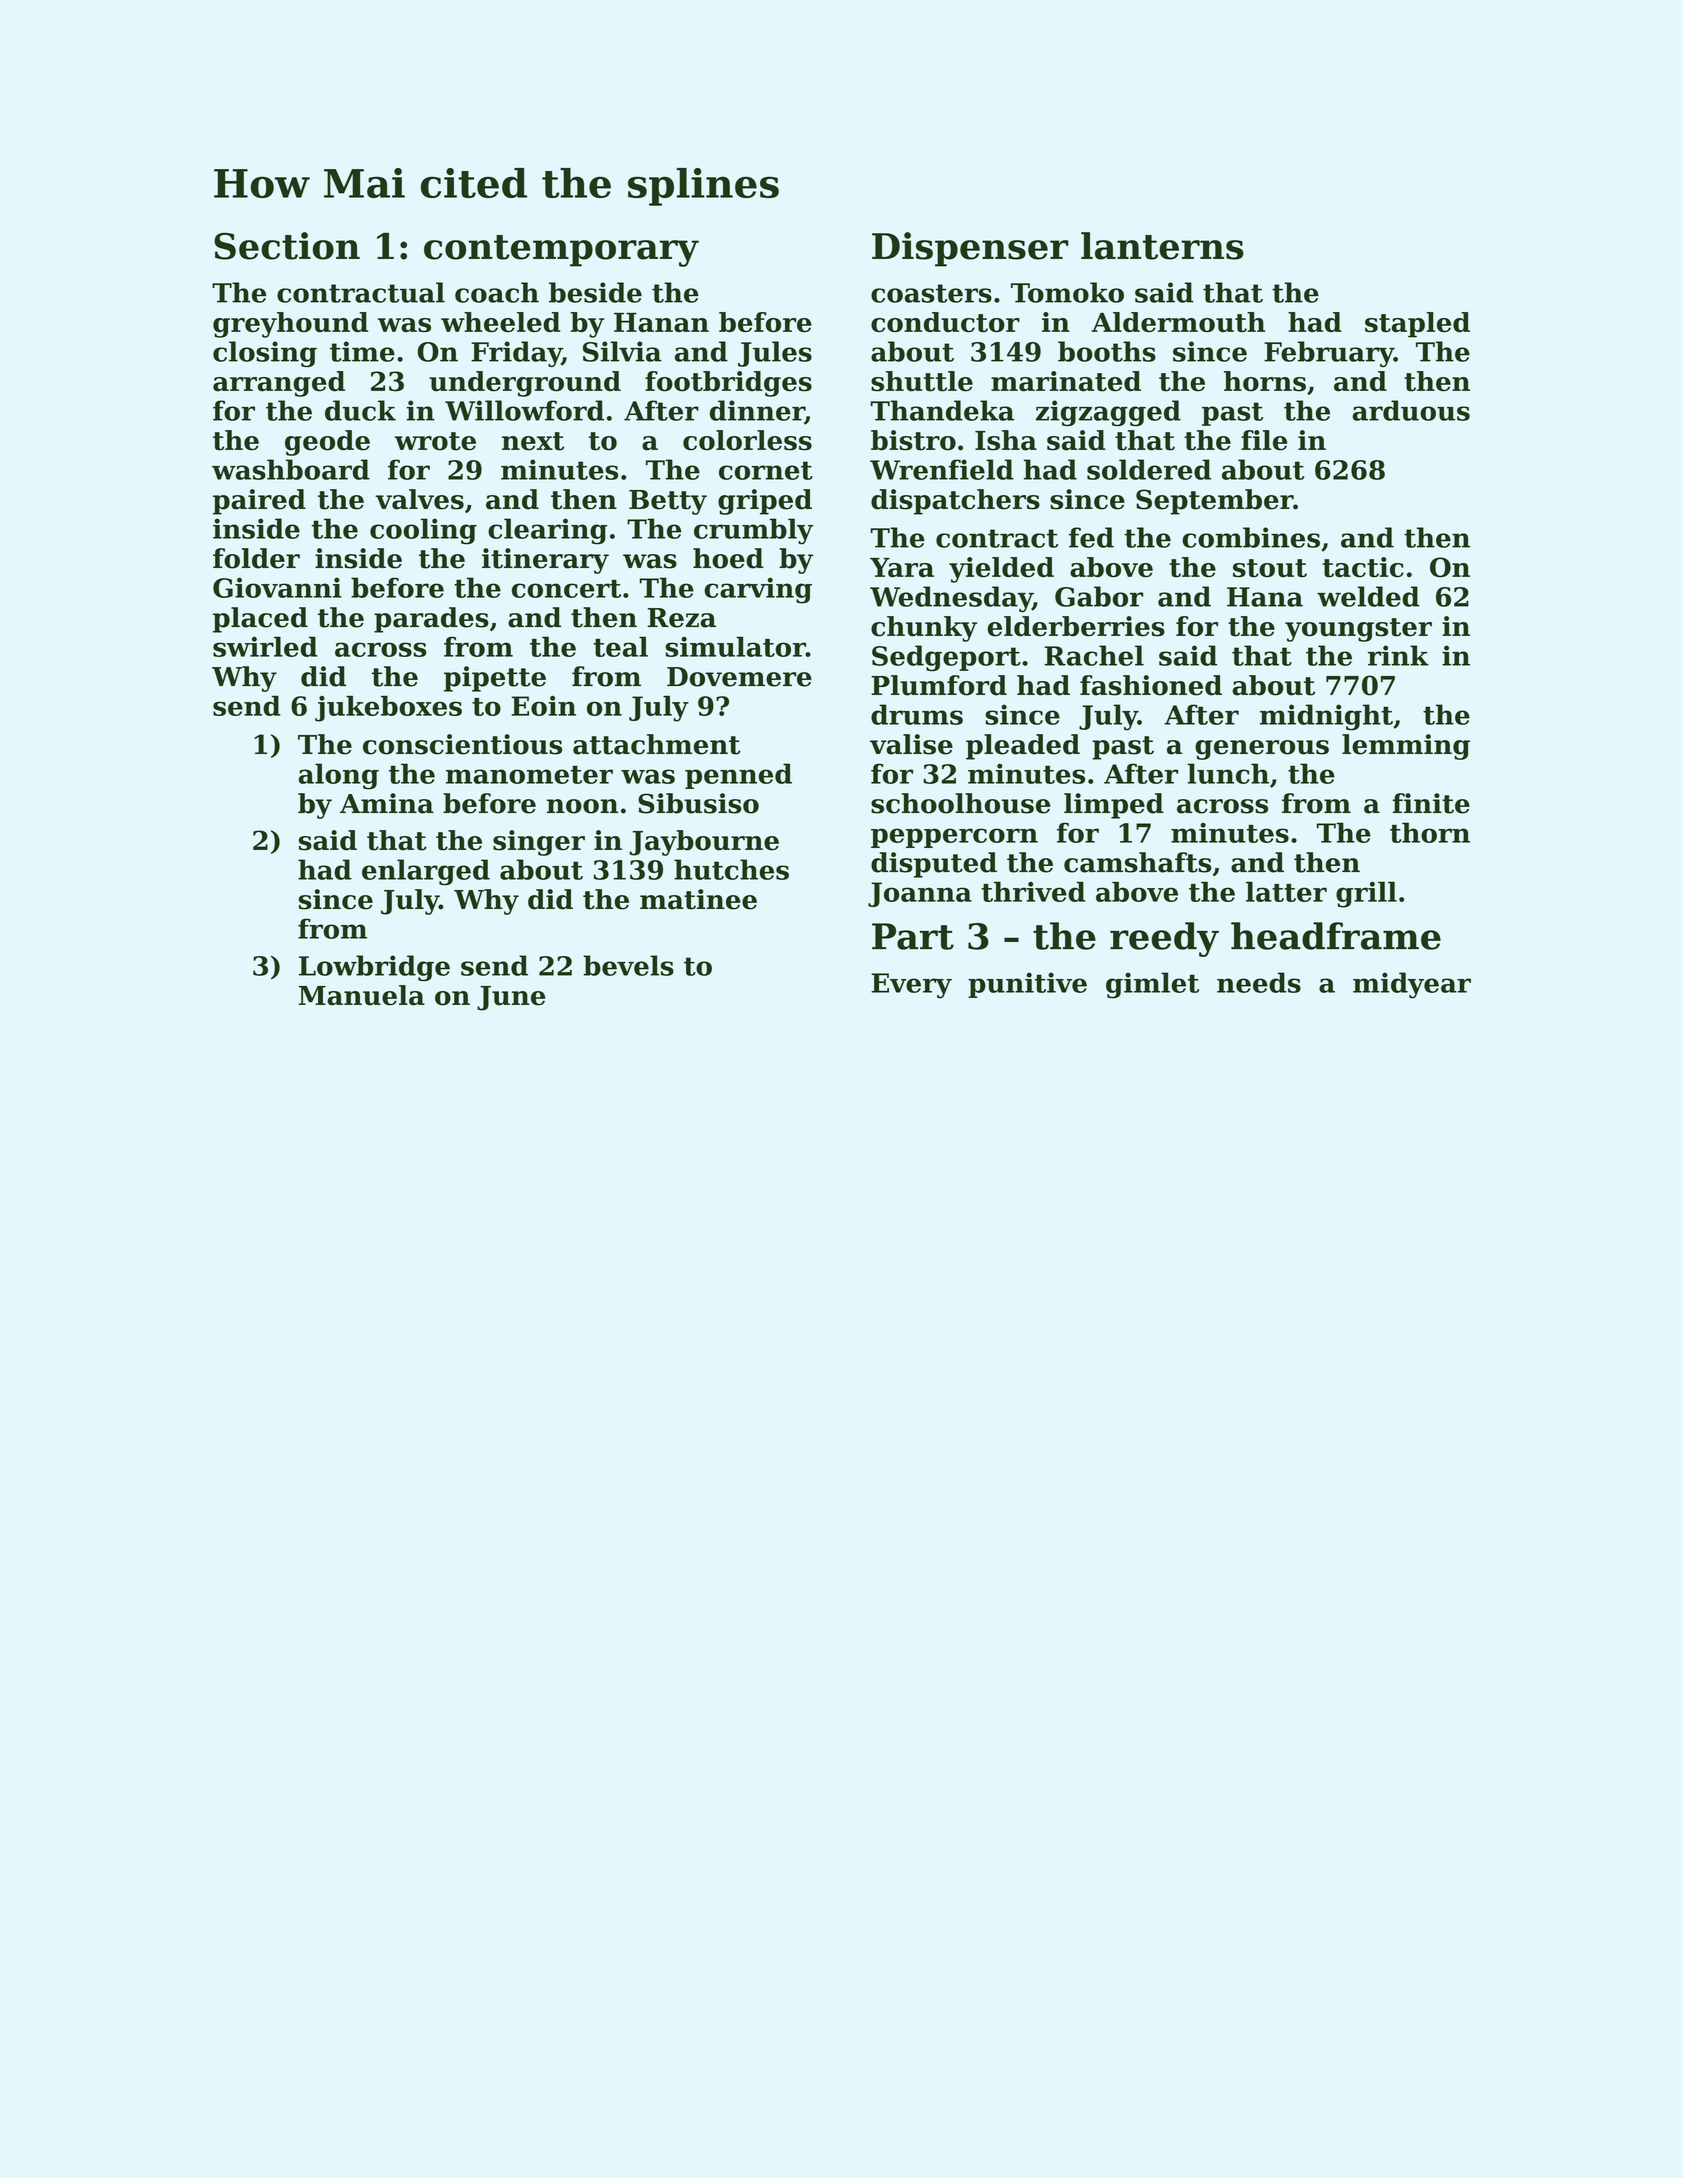  I want to click on arduous, so click(1411, 410).
